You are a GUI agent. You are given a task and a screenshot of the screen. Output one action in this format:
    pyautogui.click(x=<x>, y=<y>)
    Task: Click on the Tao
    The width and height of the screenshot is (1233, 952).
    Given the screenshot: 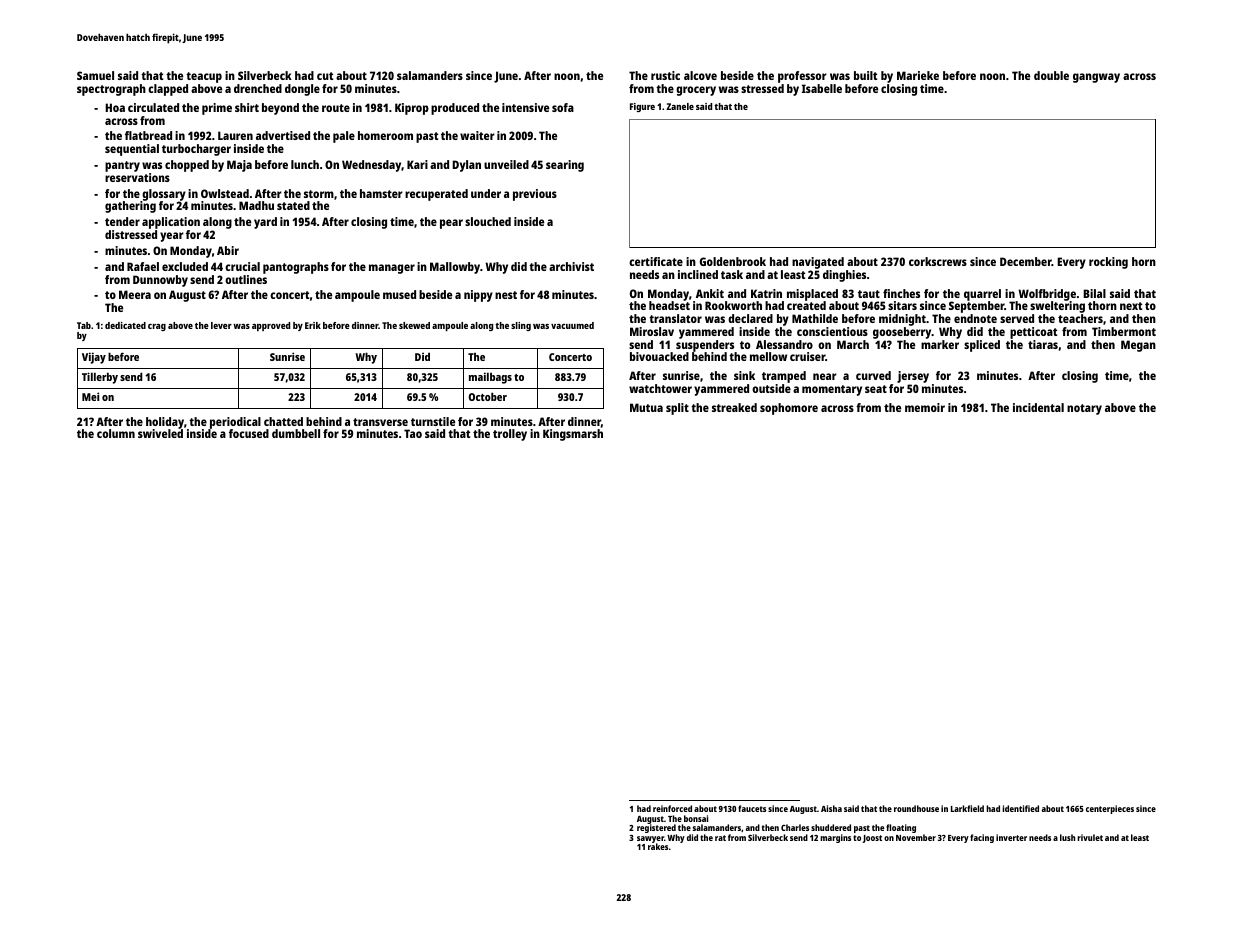 What is the action you would take?
    pyautogui.click(x=413, y=433)
